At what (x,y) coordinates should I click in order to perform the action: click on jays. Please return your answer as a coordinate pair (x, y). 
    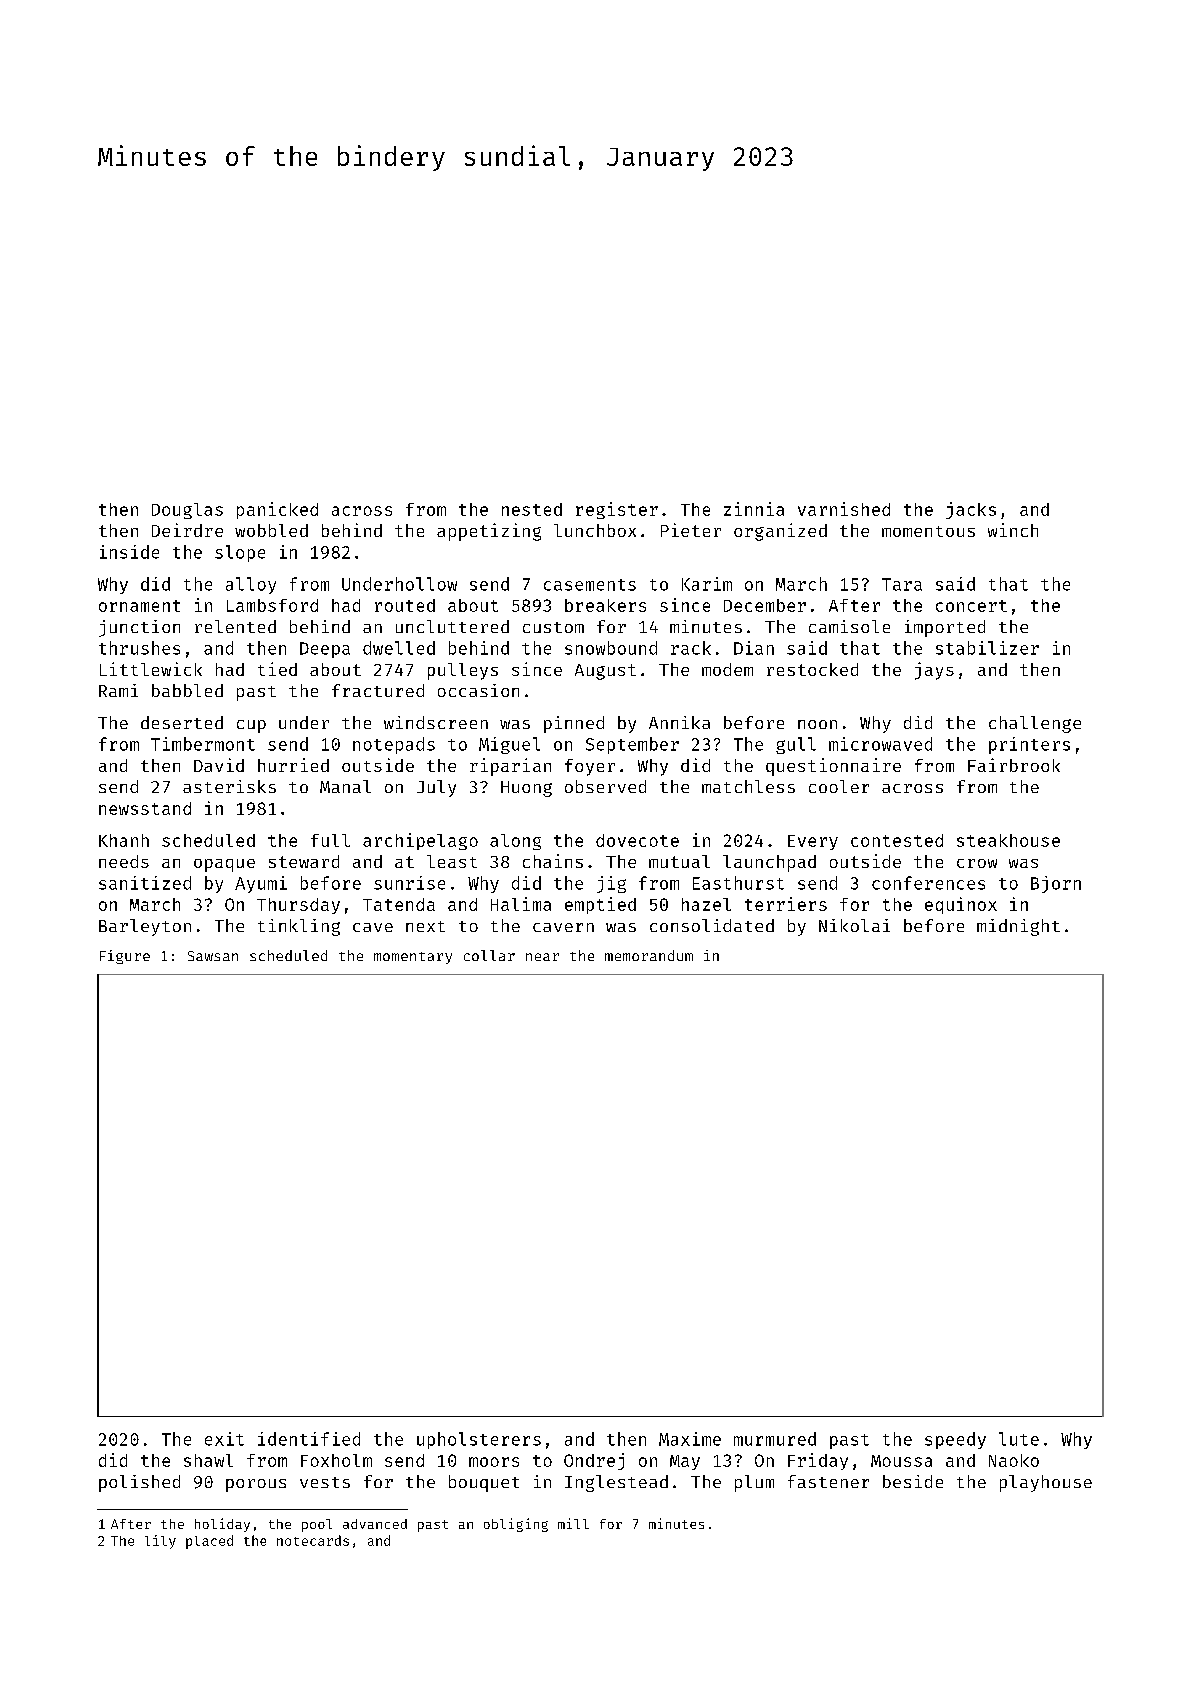
    Looking at the image, I should click on (934, 671).
